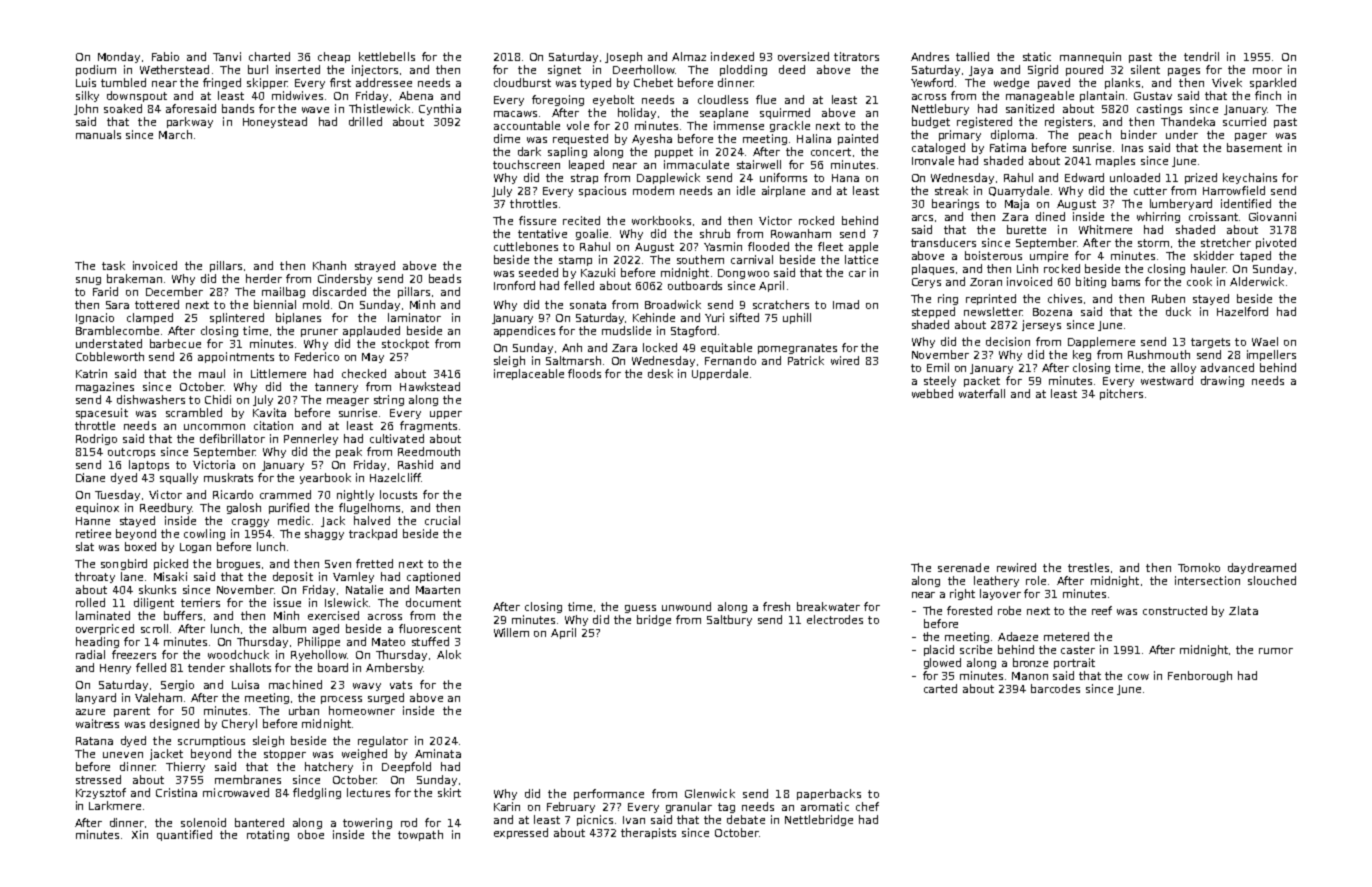  I want to click on task, so click(113, 265).
